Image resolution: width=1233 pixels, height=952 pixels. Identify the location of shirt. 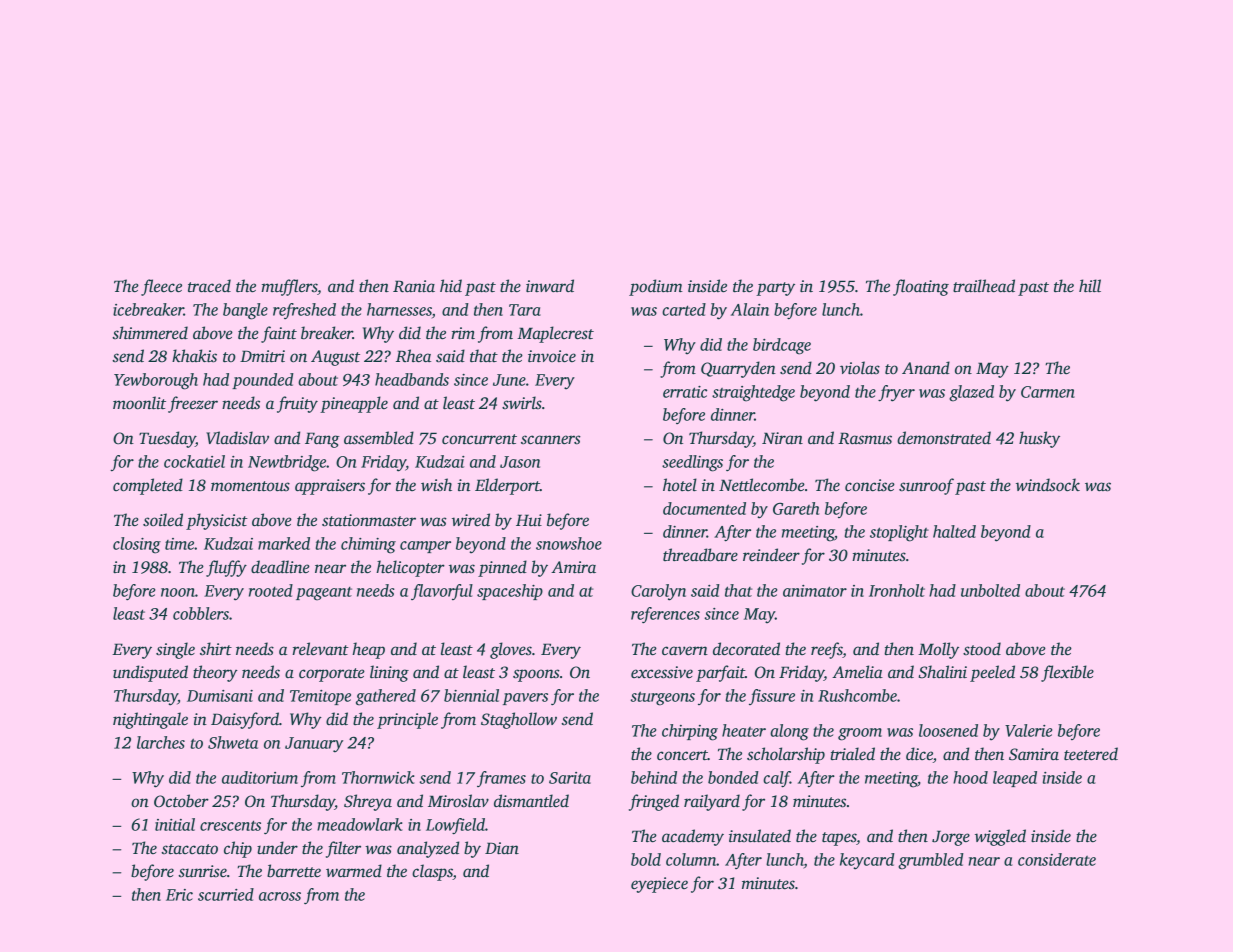
(216, 649).
